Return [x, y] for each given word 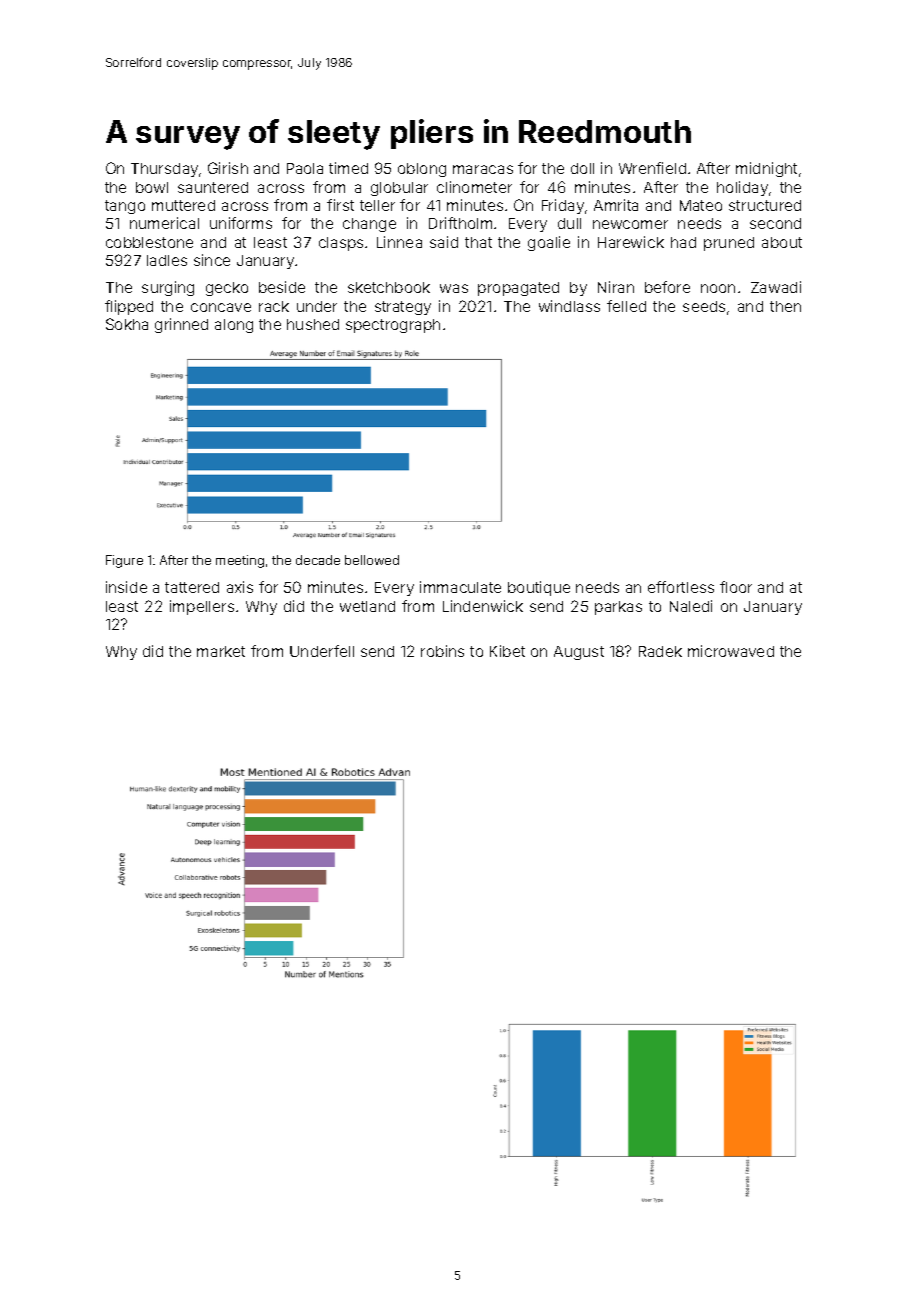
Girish [228, 168]
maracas [483, 169]
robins [442, 651]
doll [582, 168]
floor [736, 587]
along [234, 326]
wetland [367, 606]
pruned [729, 244]
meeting [240, 561]
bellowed [372, 560]
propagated [518, 289]
